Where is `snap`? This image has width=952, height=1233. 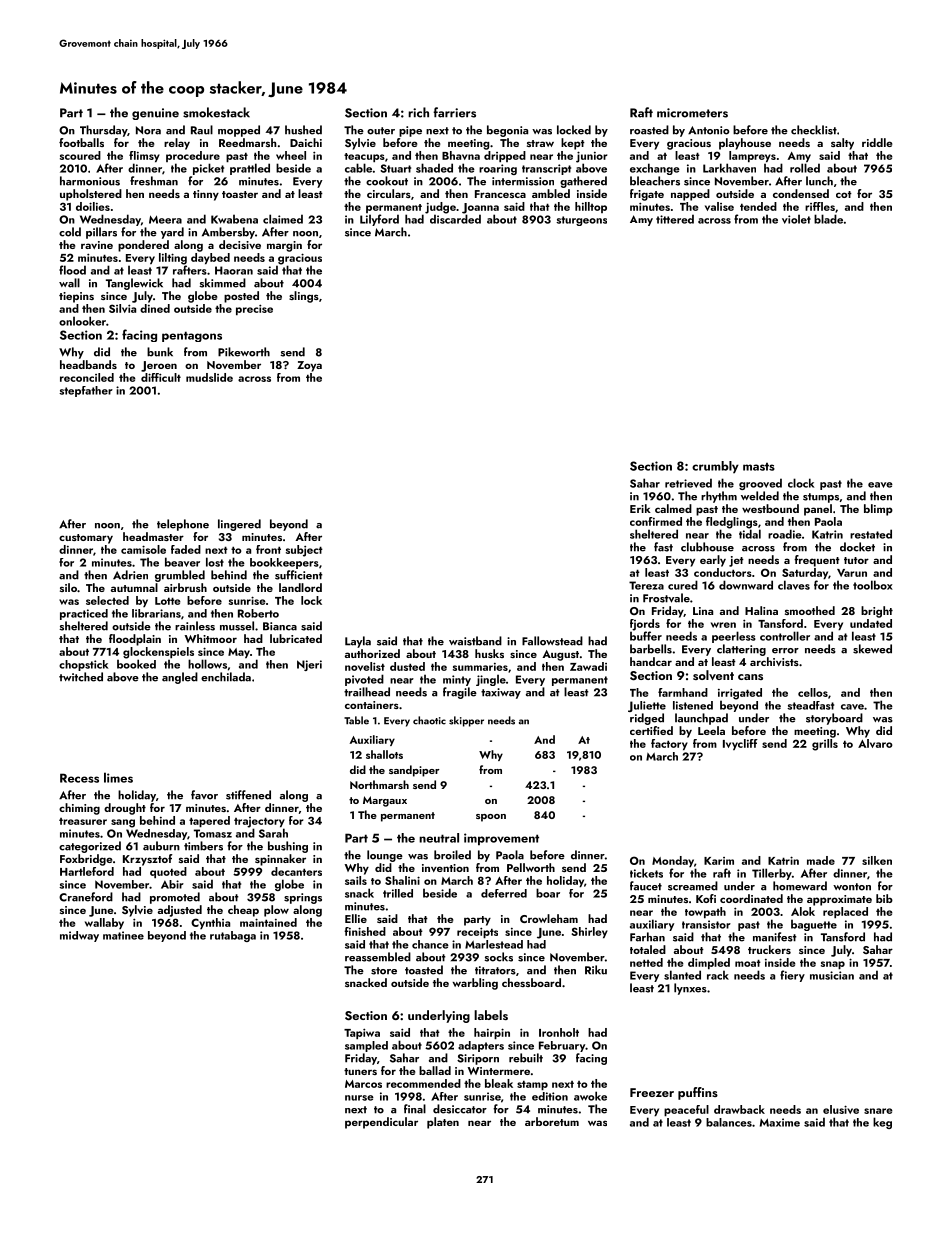
snap is located at coordinates (833, 965).
